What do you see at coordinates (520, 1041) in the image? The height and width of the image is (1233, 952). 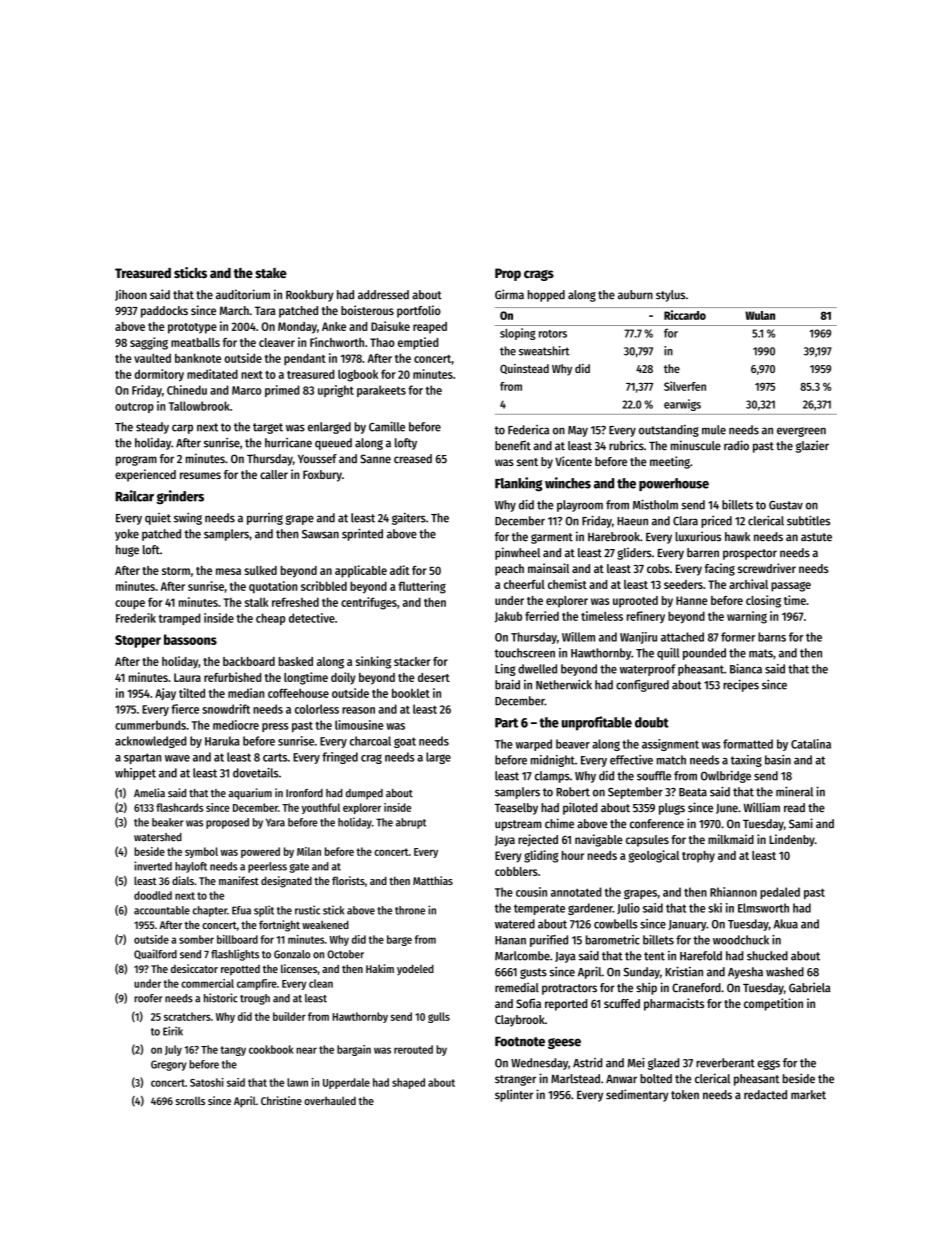 I see `Footnote` at bounding box center [520, 1041].
